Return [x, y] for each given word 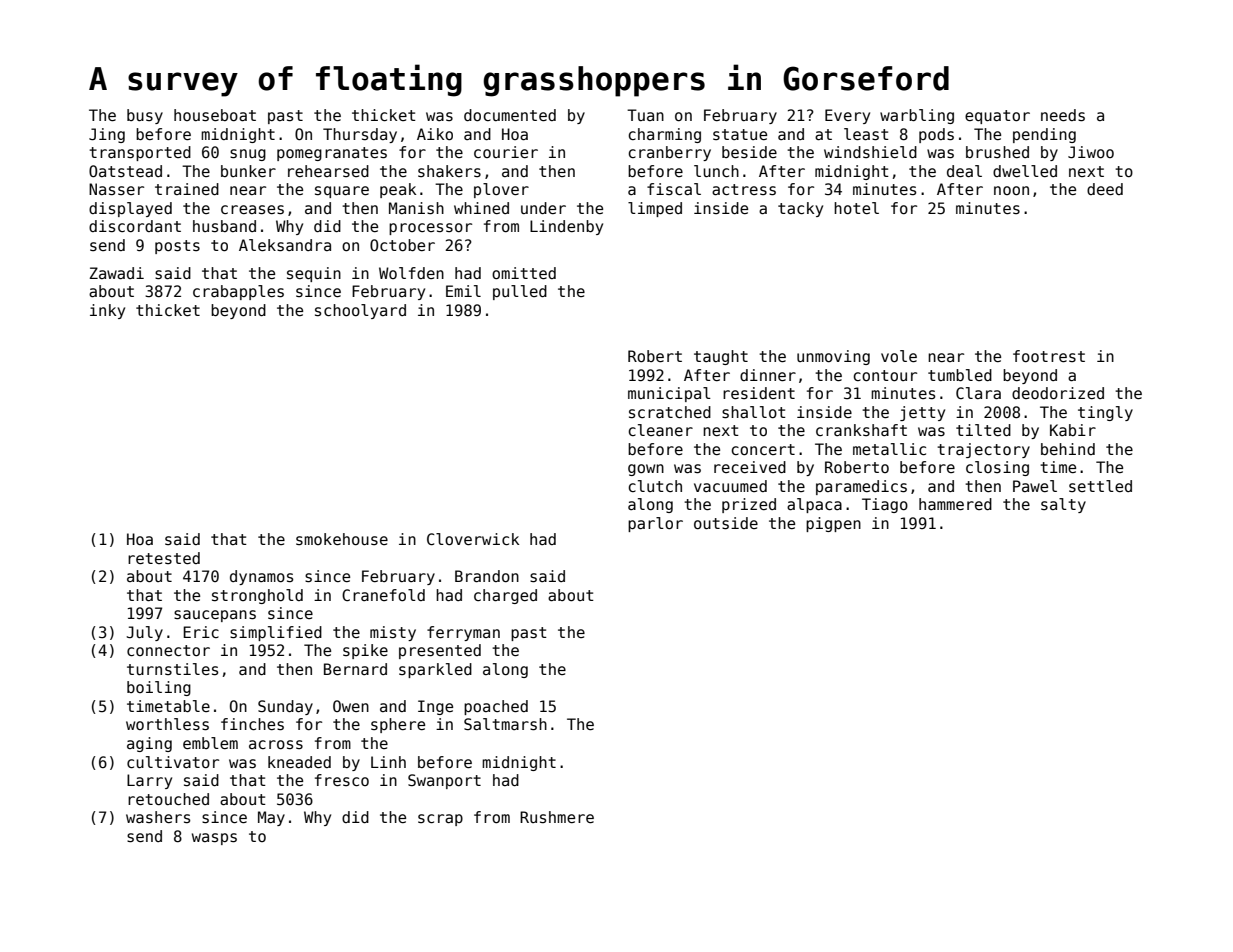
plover [501, 190]
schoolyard [360, 311]
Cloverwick [473, 539]
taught [721, 357]
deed [1105, 189]
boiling [159, 688]
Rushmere [557, 817]
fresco [342, 780]
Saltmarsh [505, 724]
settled [1100, 486]
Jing [107, 135]
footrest [1049, 356]
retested [164, 558]
